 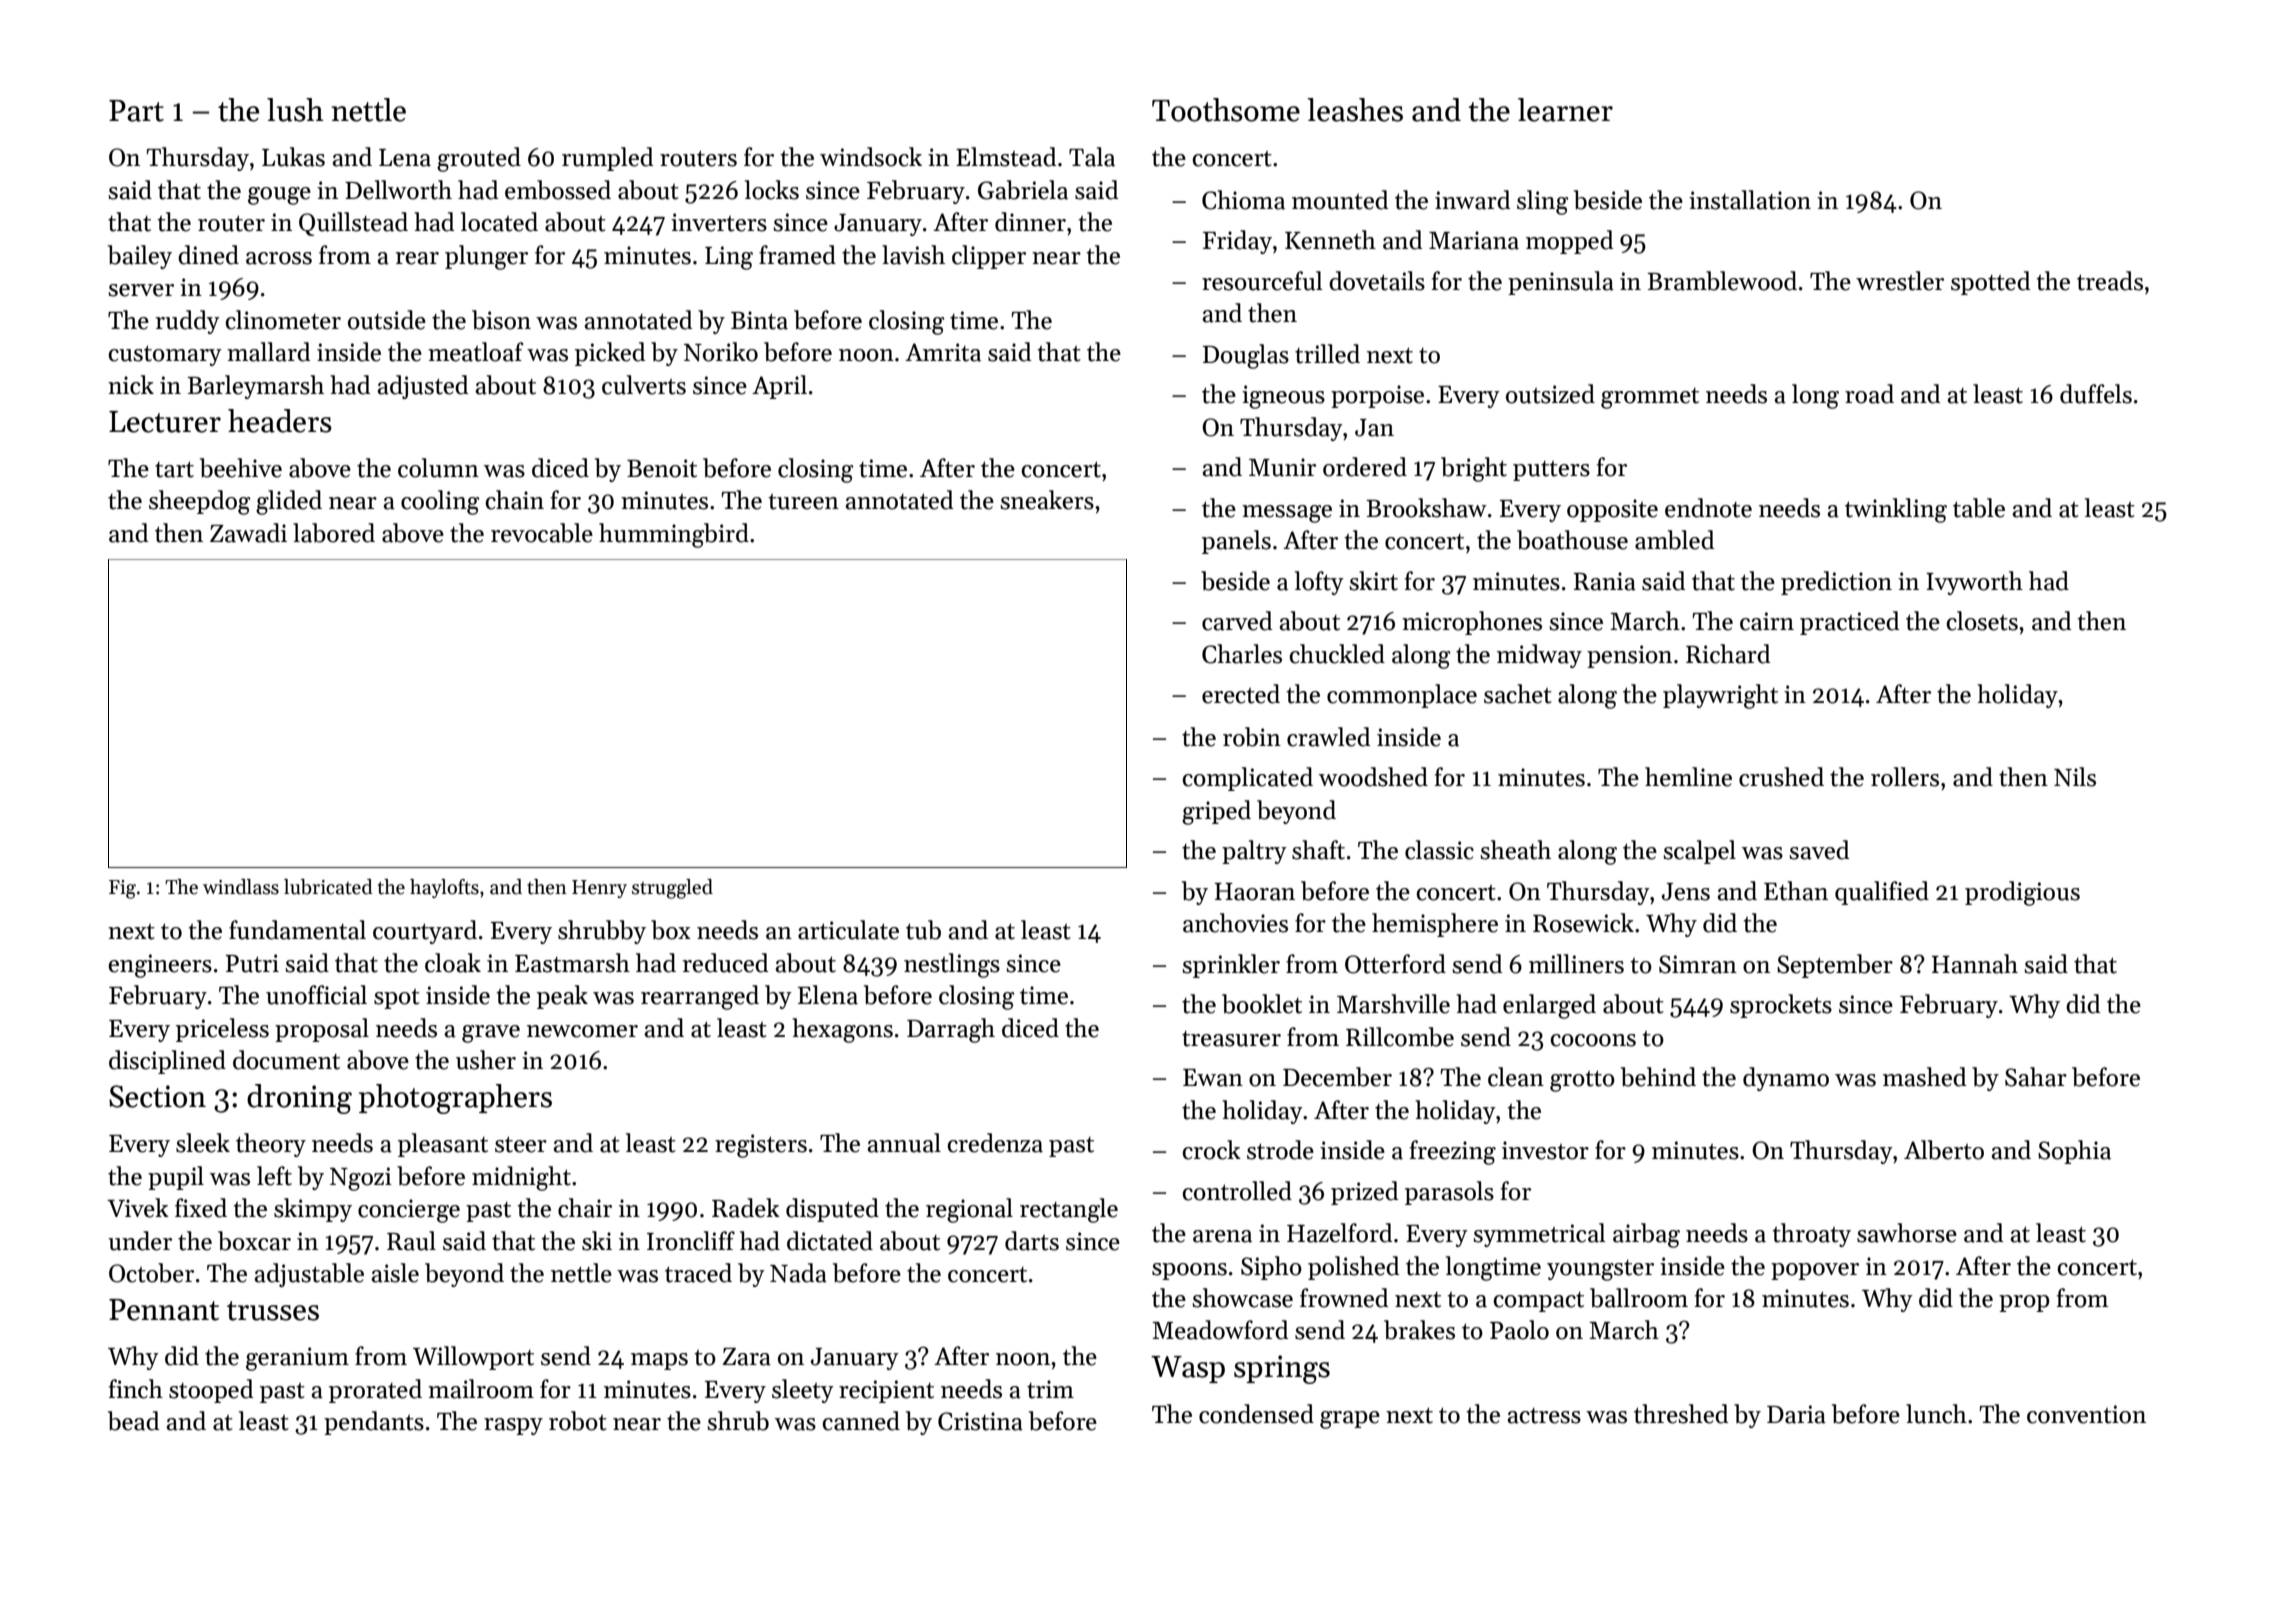 What do you see at coordinates (2036, 1077) in the screenshot?
I see `Sahar` at bounding box center [2036, 1077].
